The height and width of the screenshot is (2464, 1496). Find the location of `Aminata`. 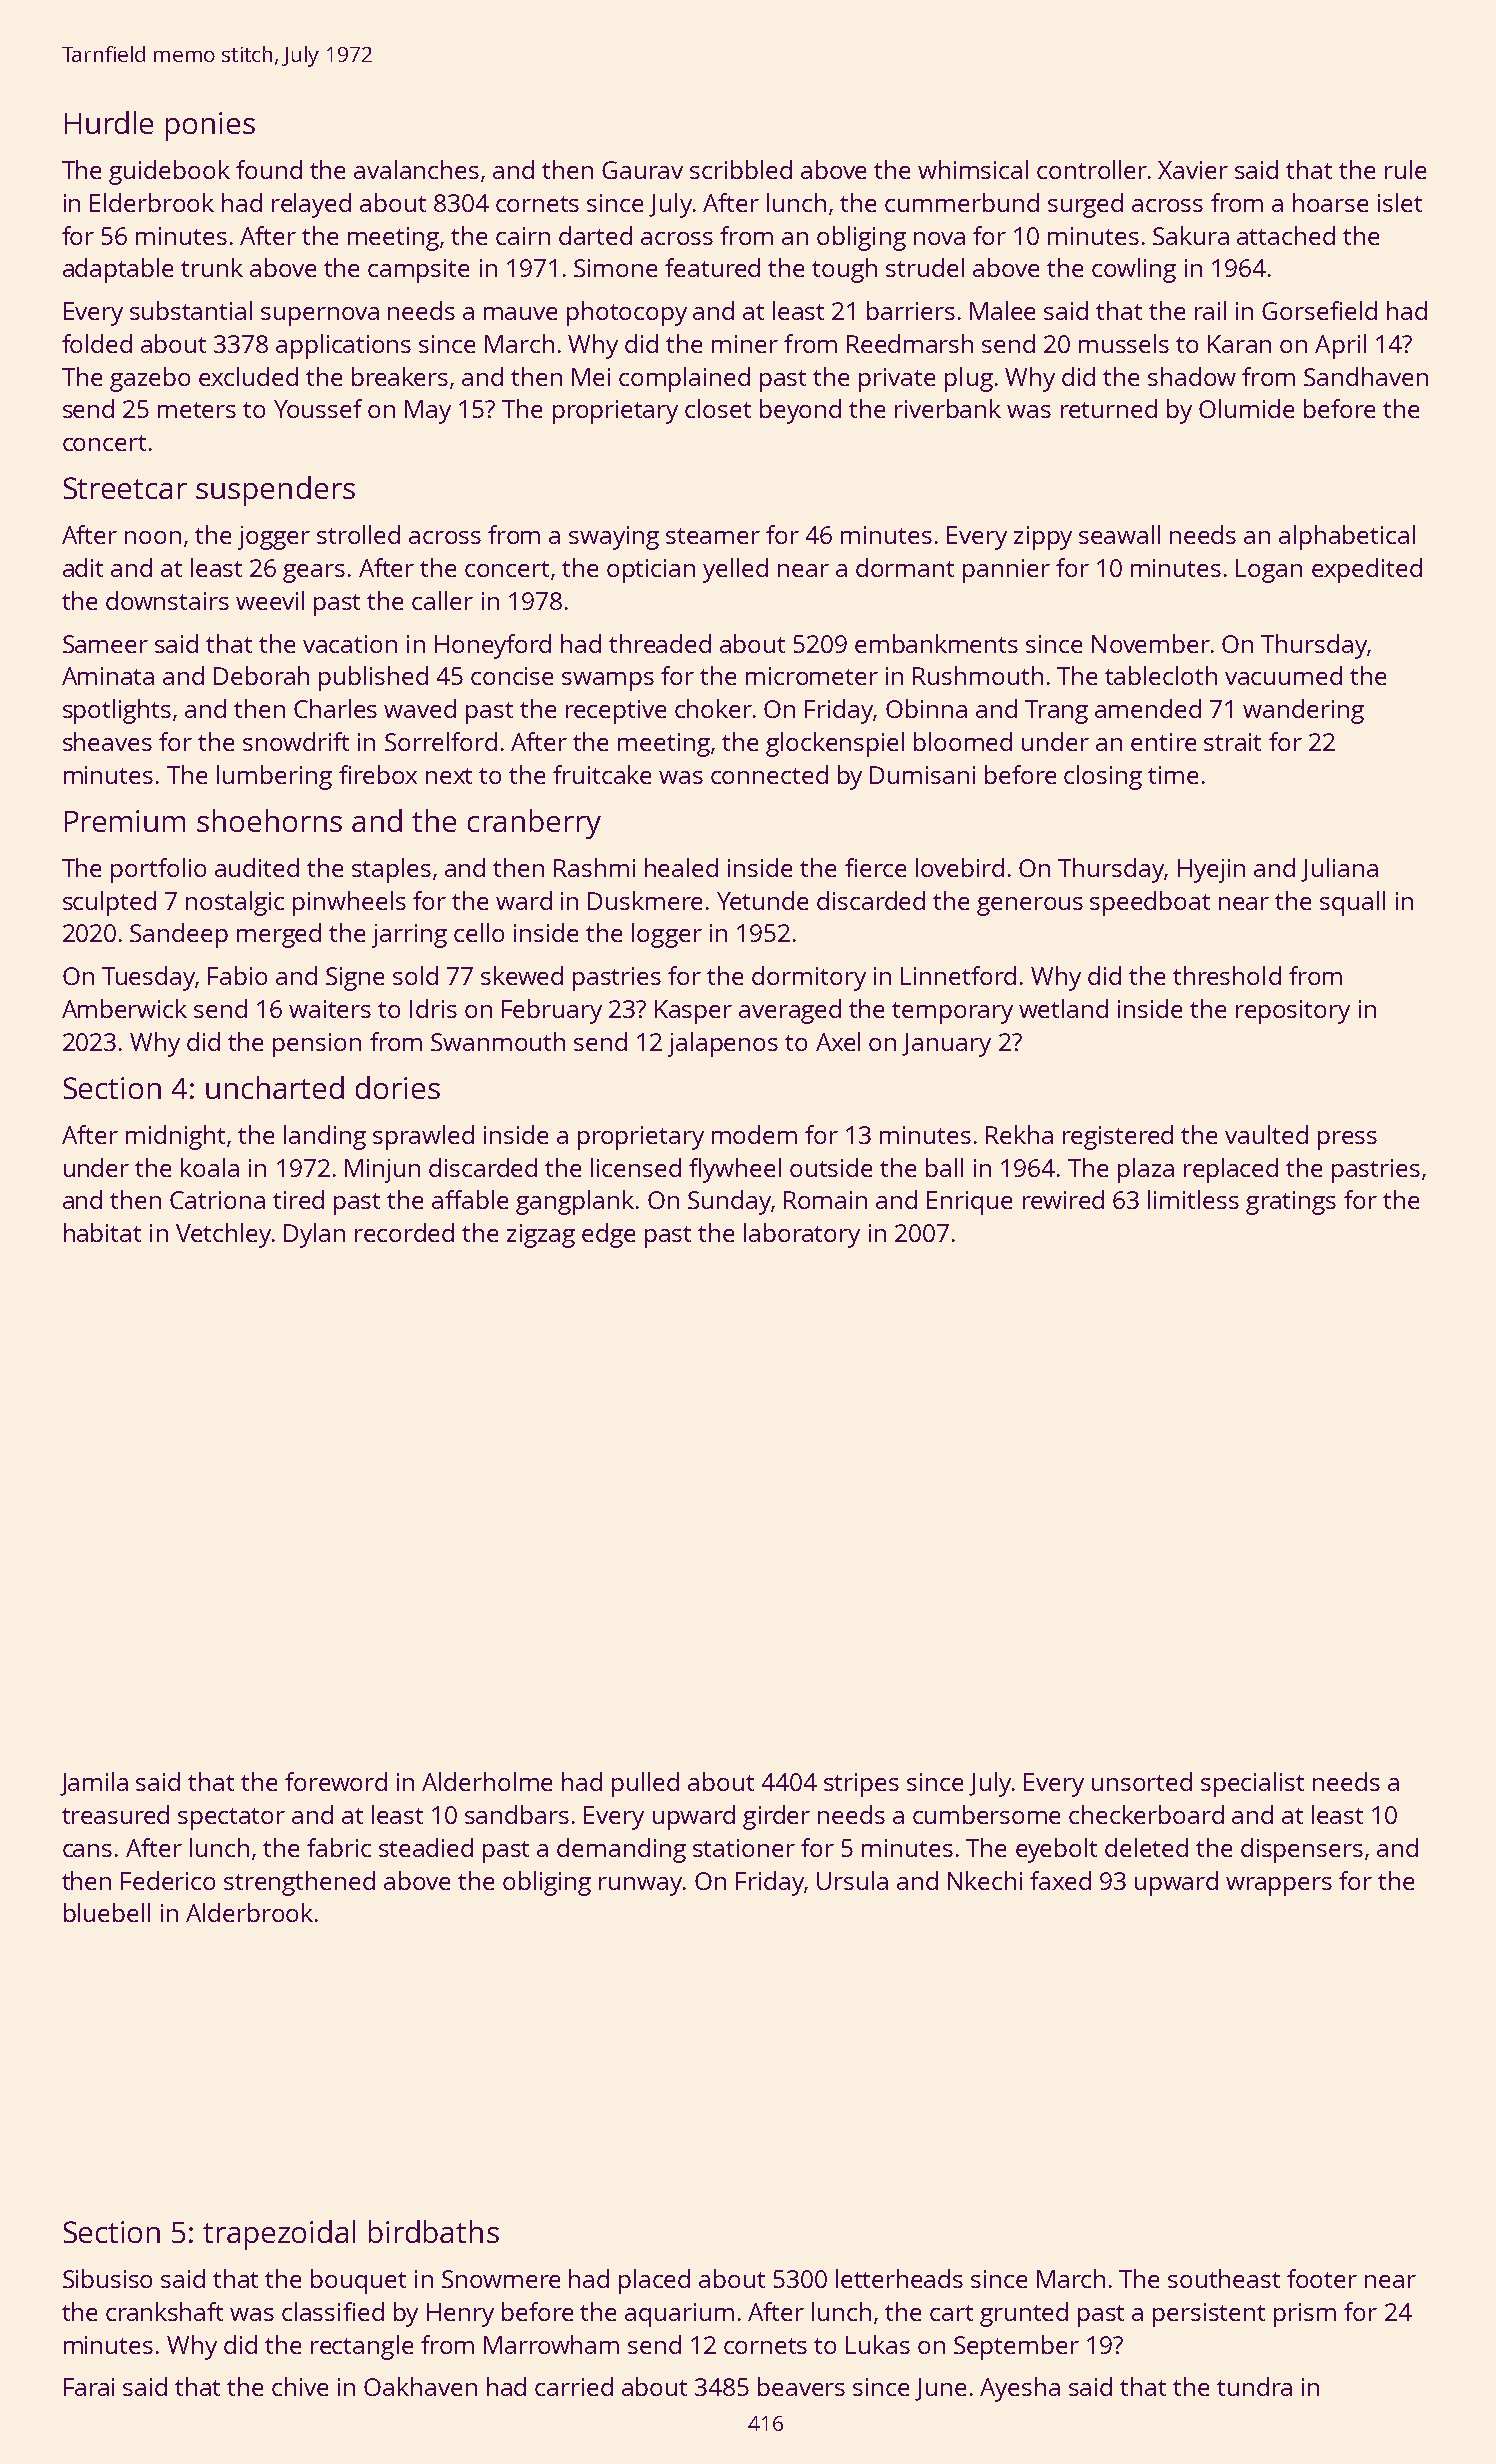

Aminata is located at coordinates (108, 676).
